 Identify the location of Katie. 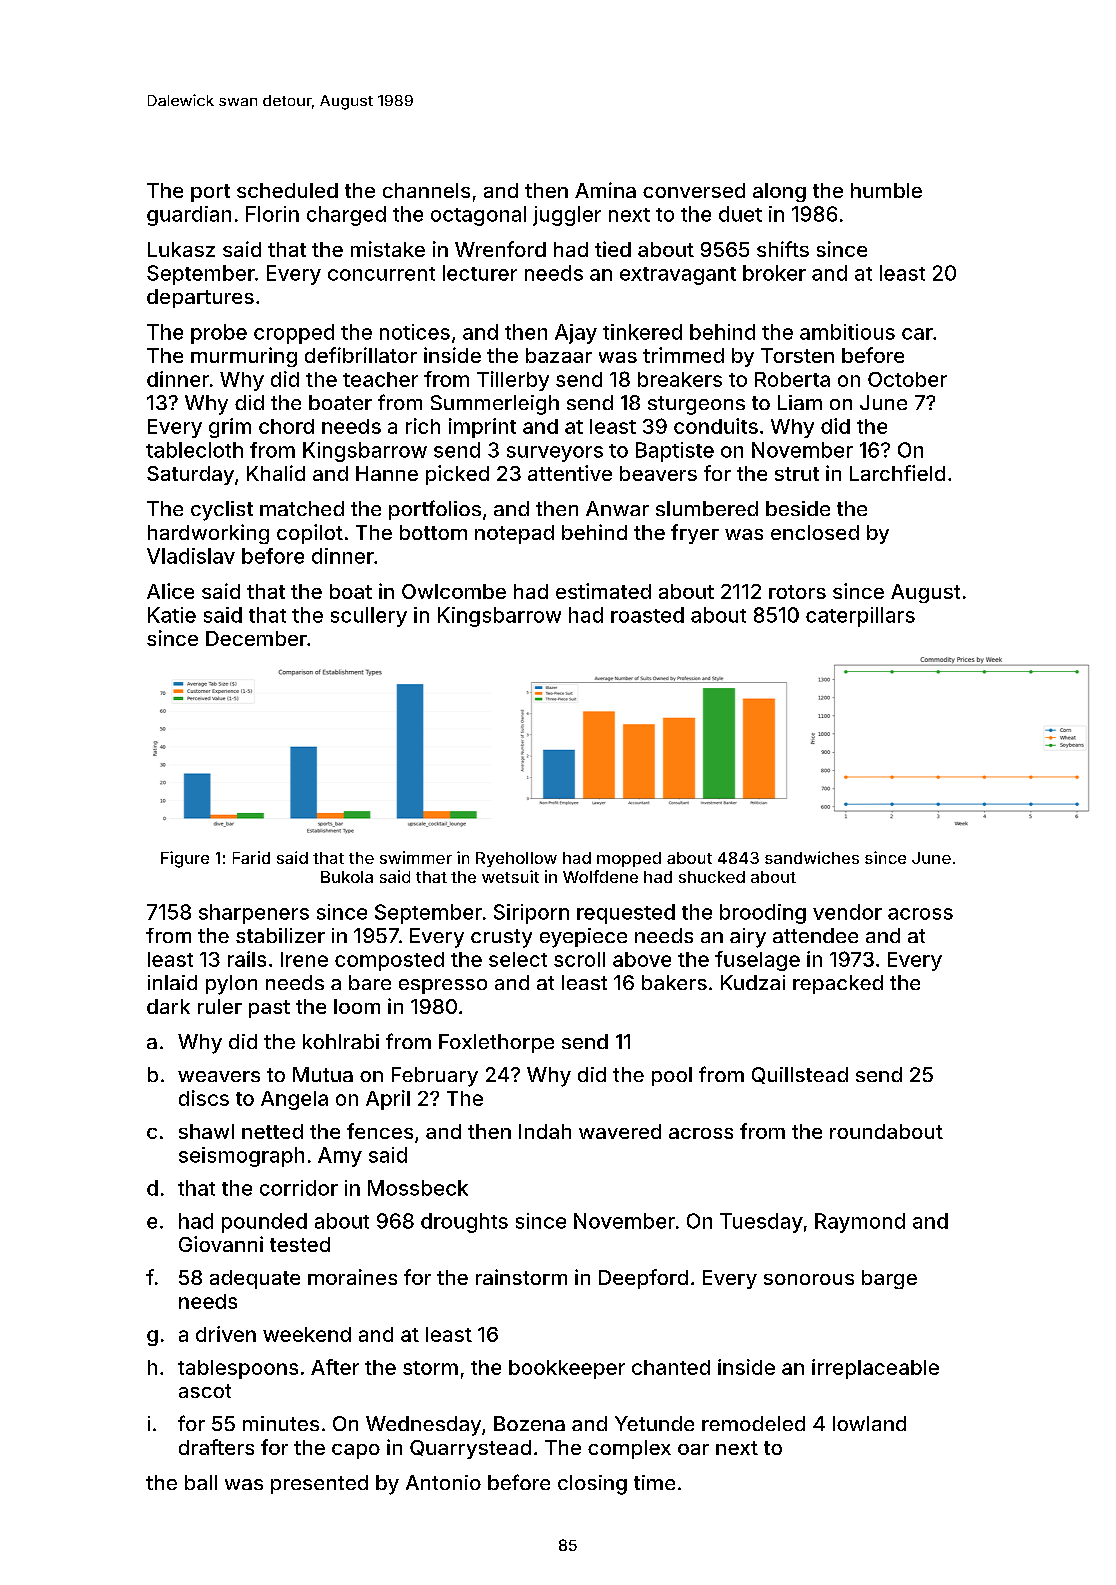
(172, 615).
